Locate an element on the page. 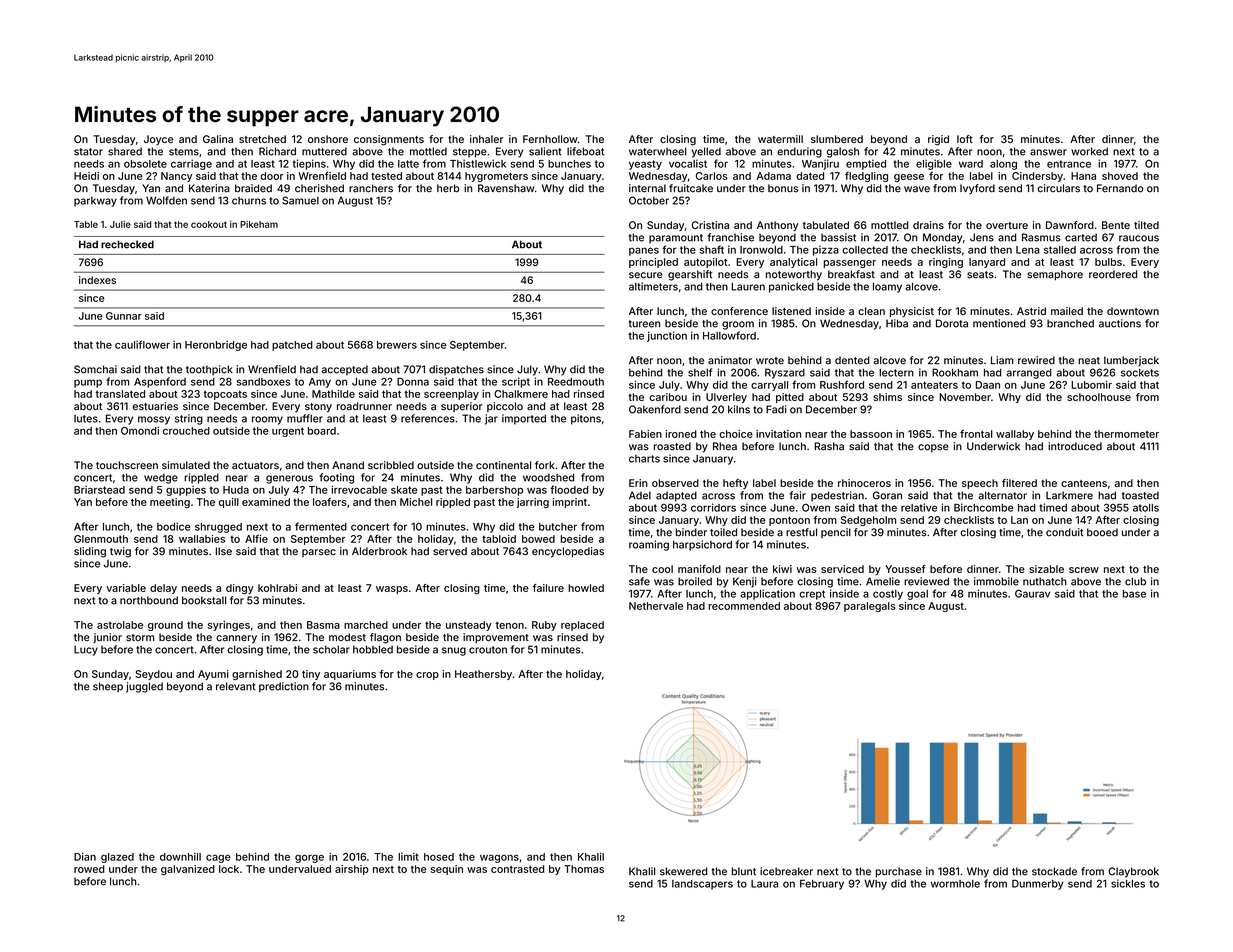  carted is located at coordinates (1081, 237).
